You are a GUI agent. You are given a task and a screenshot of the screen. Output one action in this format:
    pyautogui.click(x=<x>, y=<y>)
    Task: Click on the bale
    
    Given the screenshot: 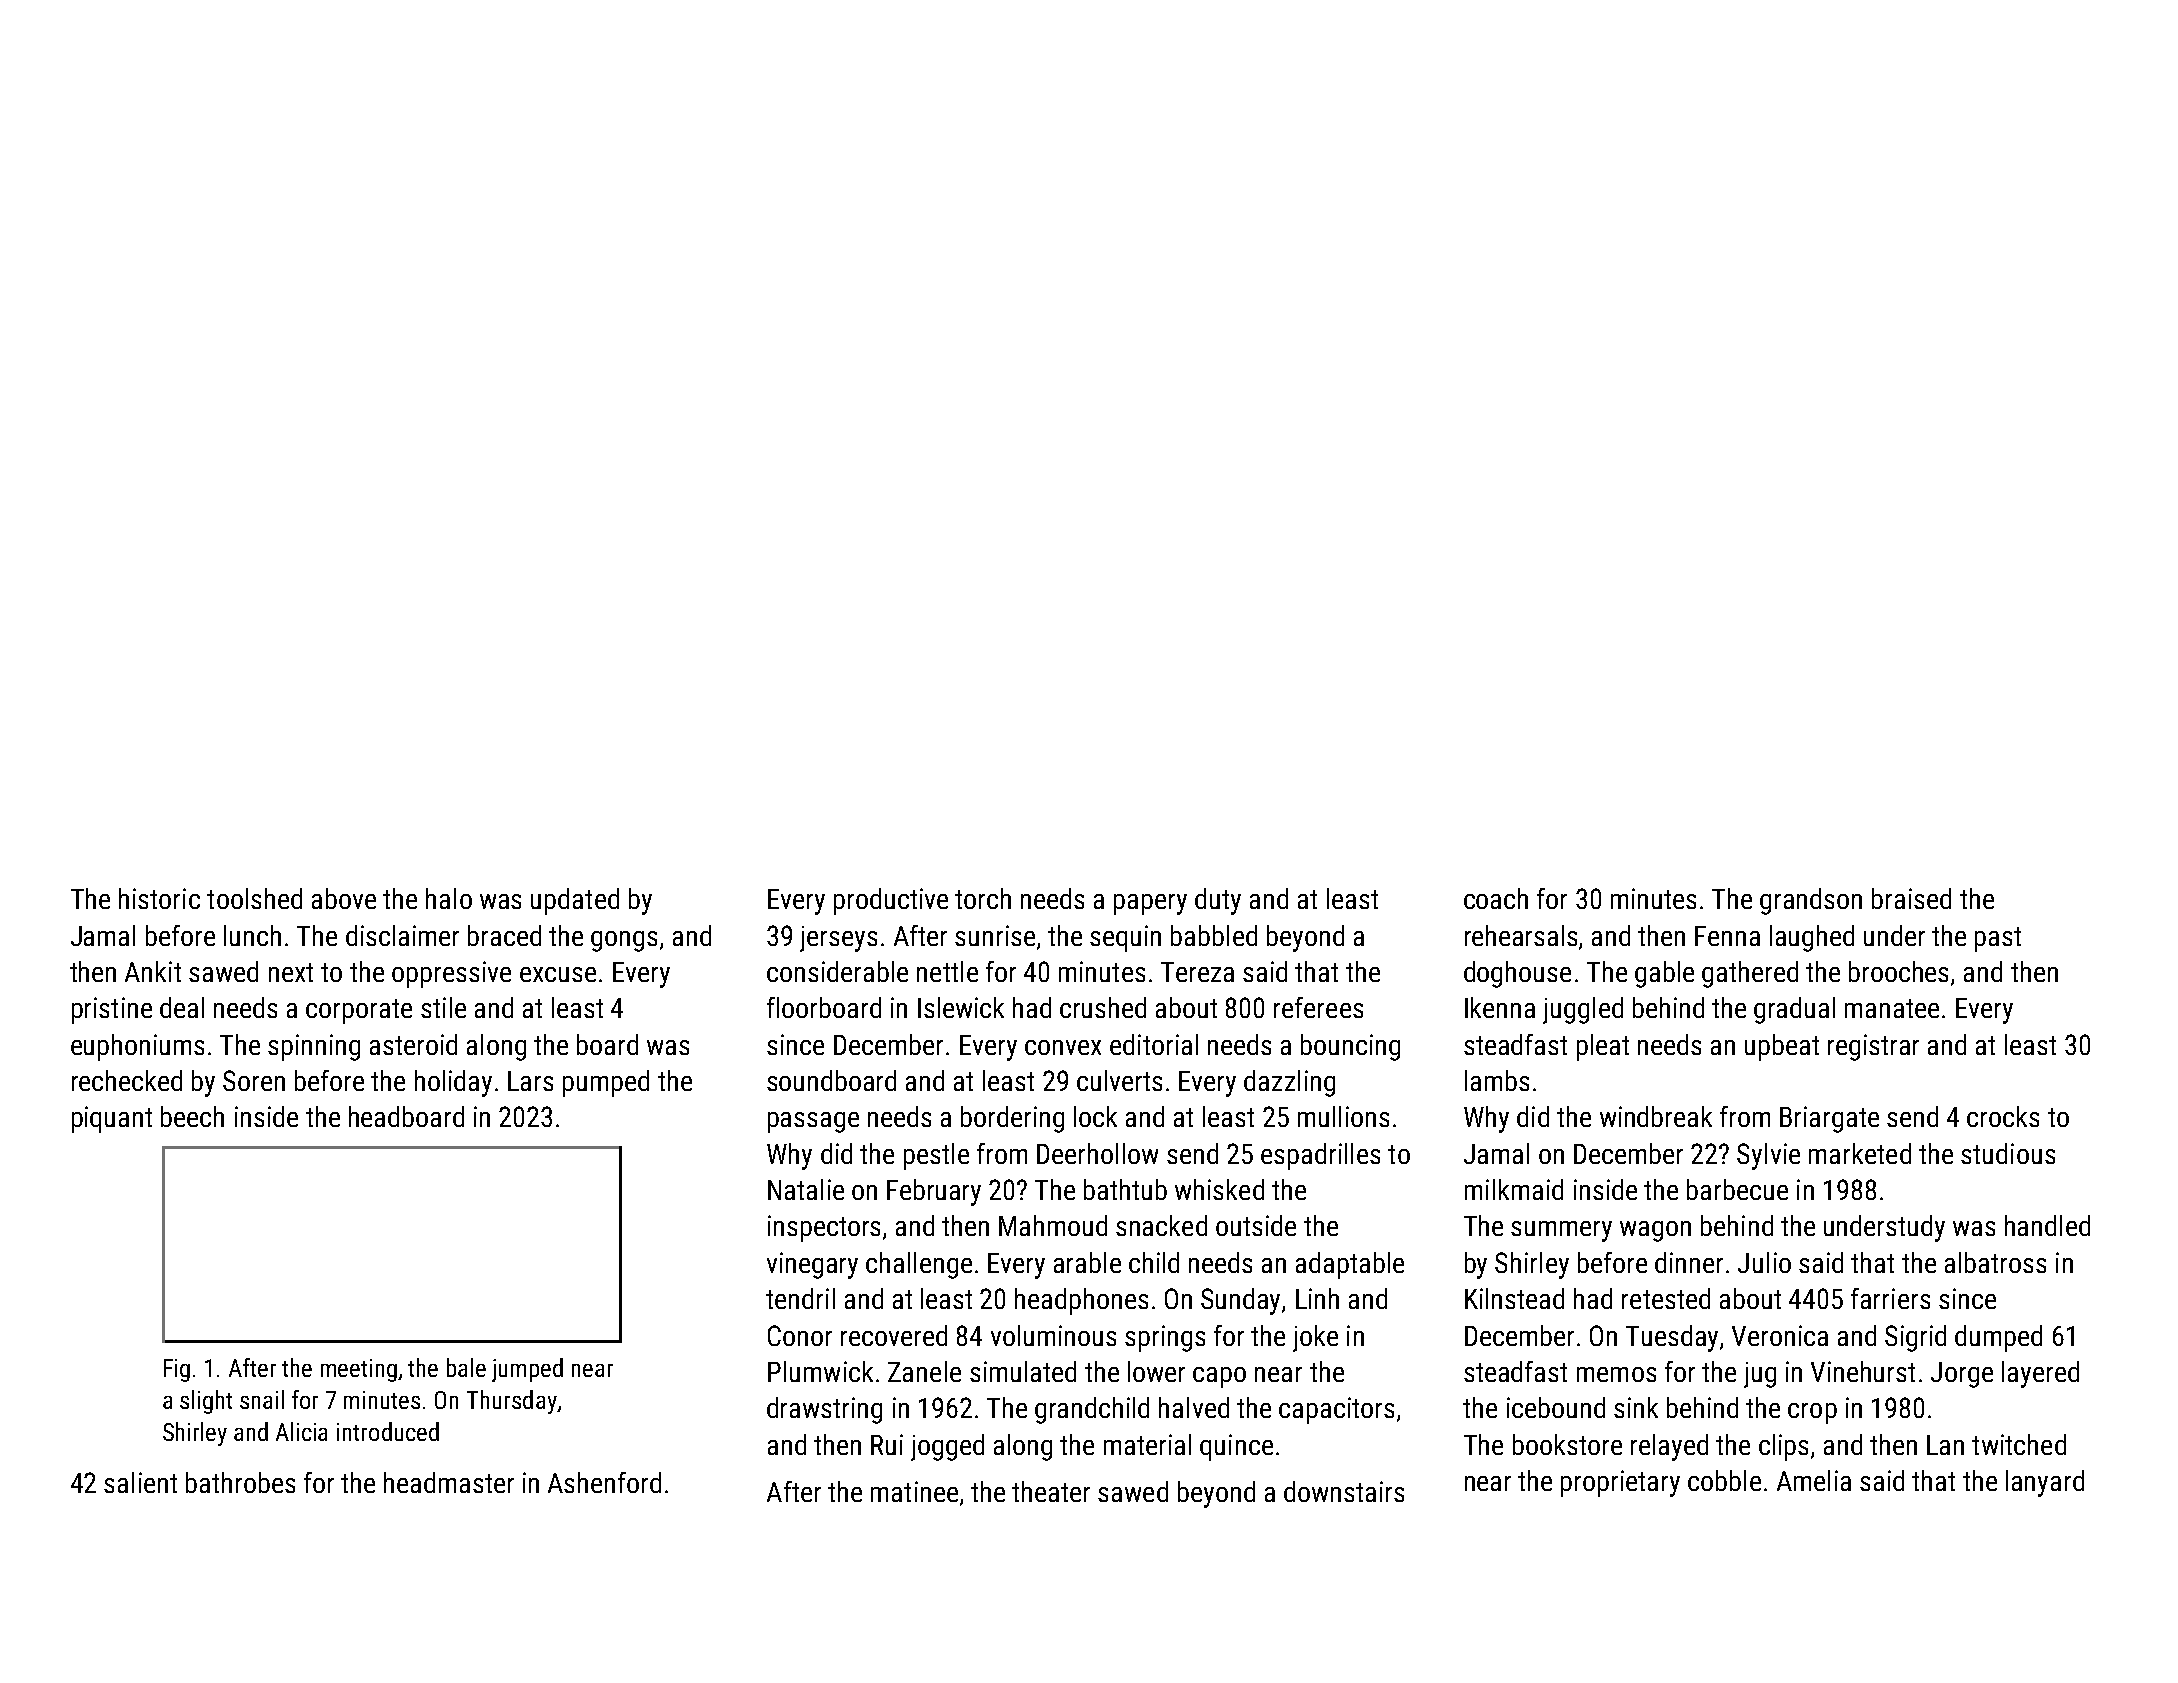 What is the action you would take?
    pyautogui.click(x=466, y=1367)
